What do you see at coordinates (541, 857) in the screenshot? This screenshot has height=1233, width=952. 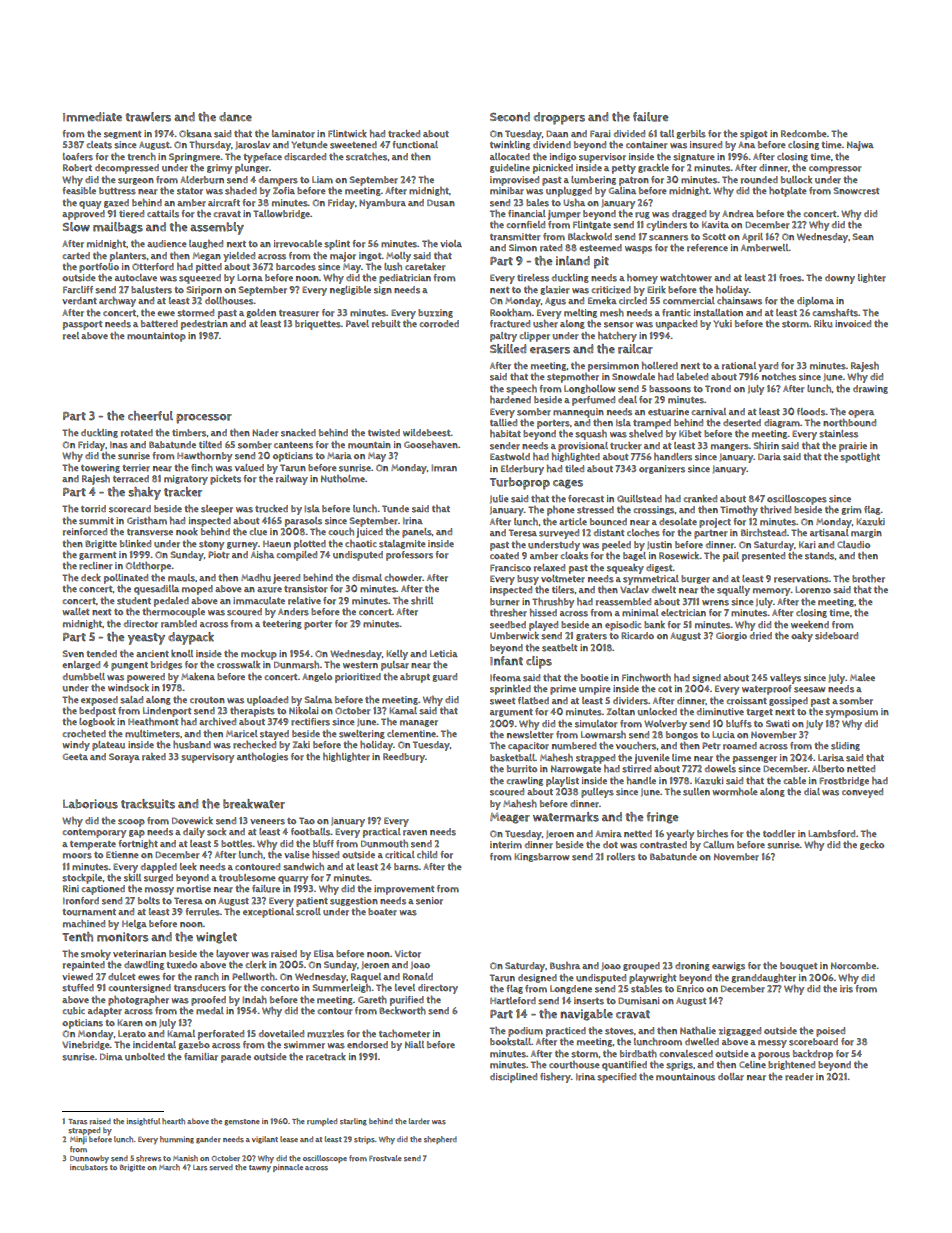 I see `Kingsbarrow` at bounding box center [541, 857].
